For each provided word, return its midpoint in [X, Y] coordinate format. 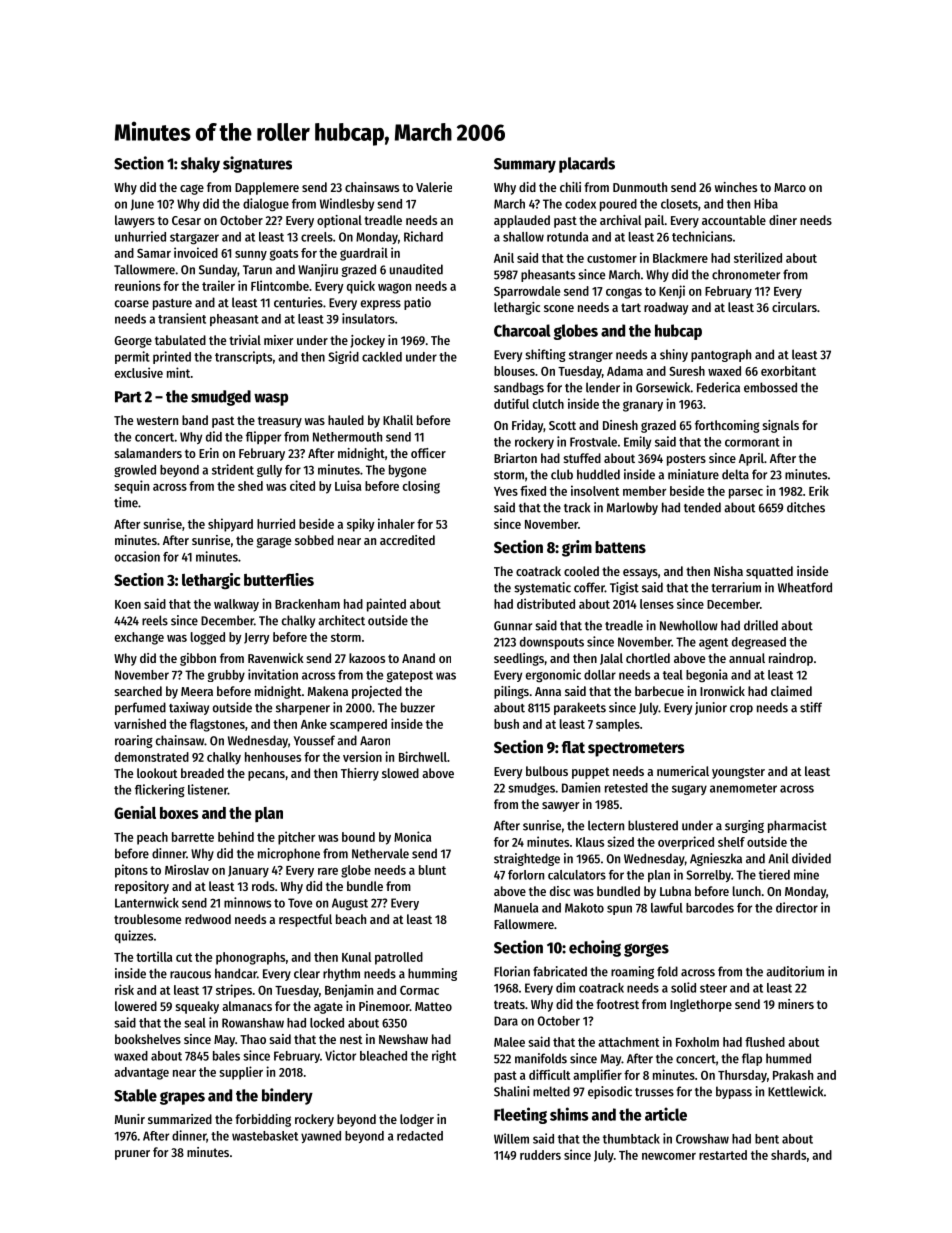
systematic [542, 588]
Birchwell [423, 756]
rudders [540, 1155]
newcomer [669, 1156]
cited [302, 485]
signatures [257, 164]
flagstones [217, 725]
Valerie [434, 187]
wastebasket [265, 1136]
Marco [790, 187]
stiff [811, 707]
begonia [707, 675]
